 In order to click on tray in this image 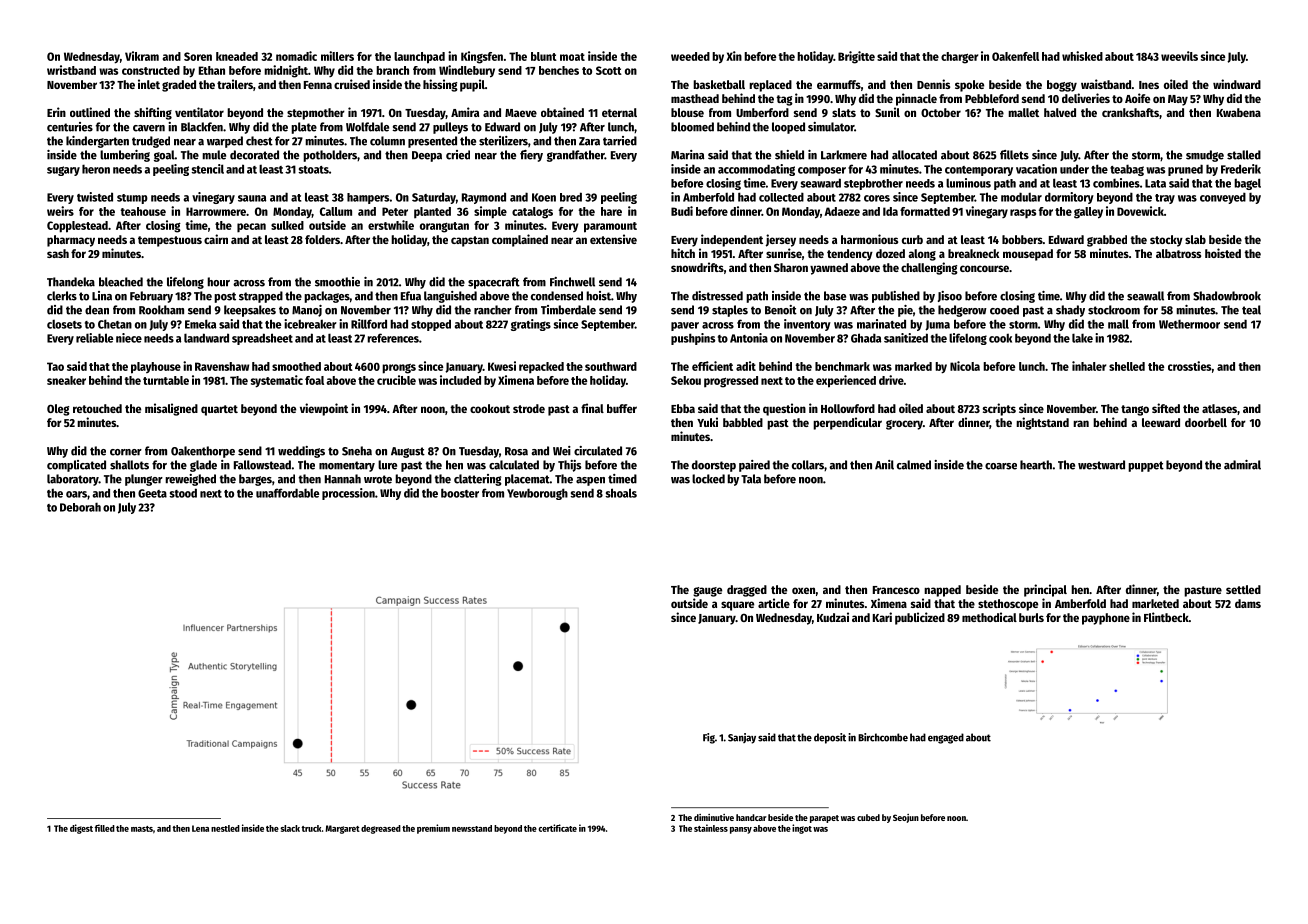, I will do `click(1165, 199)`.
